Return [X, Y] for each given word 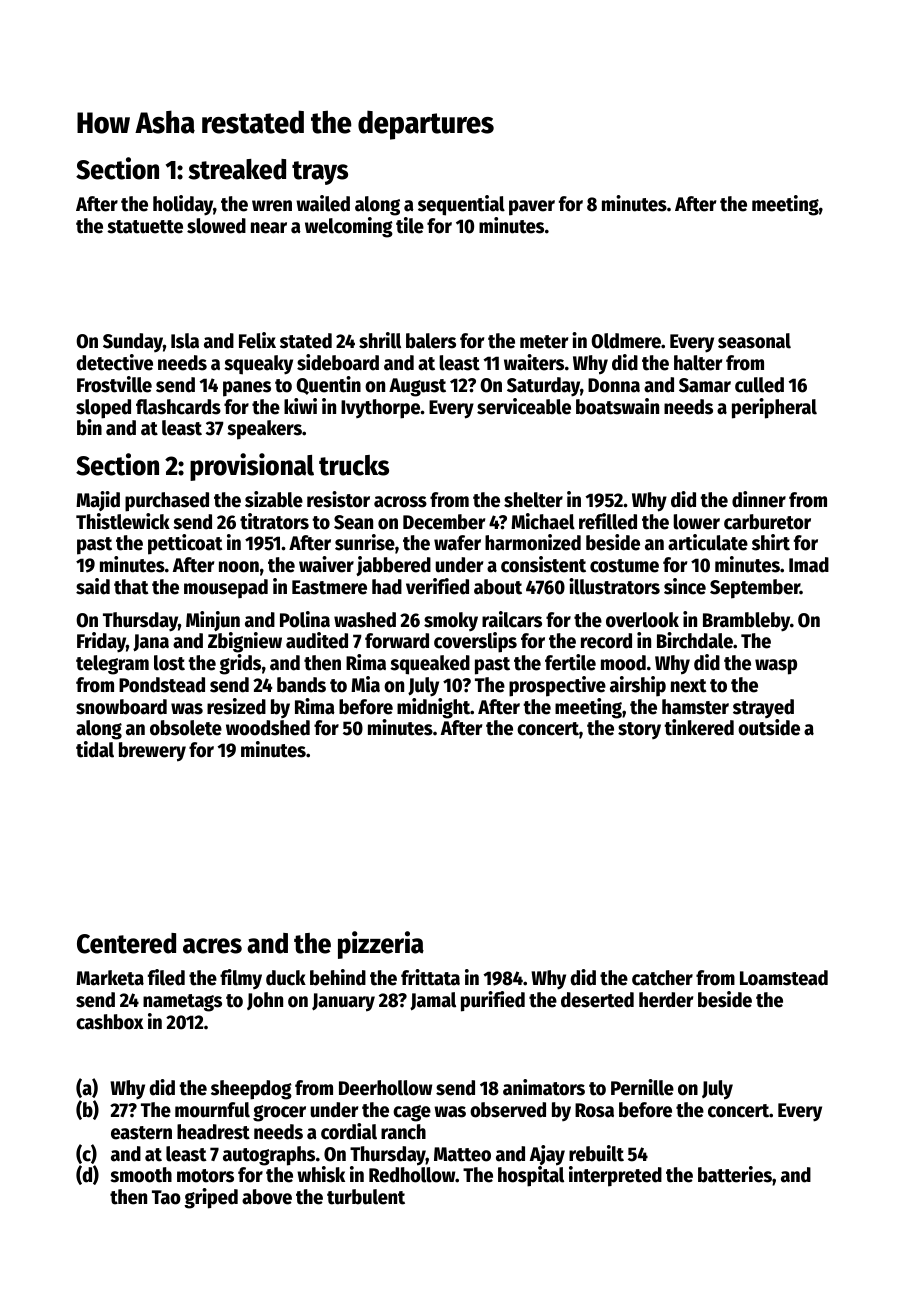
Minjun [213, 621]
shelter [533, 500]
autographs [269, 1156]
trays [320, 173]
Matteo [462, 1154]
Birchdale [695, 640]
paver [532, 208]
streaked [237, 169]
